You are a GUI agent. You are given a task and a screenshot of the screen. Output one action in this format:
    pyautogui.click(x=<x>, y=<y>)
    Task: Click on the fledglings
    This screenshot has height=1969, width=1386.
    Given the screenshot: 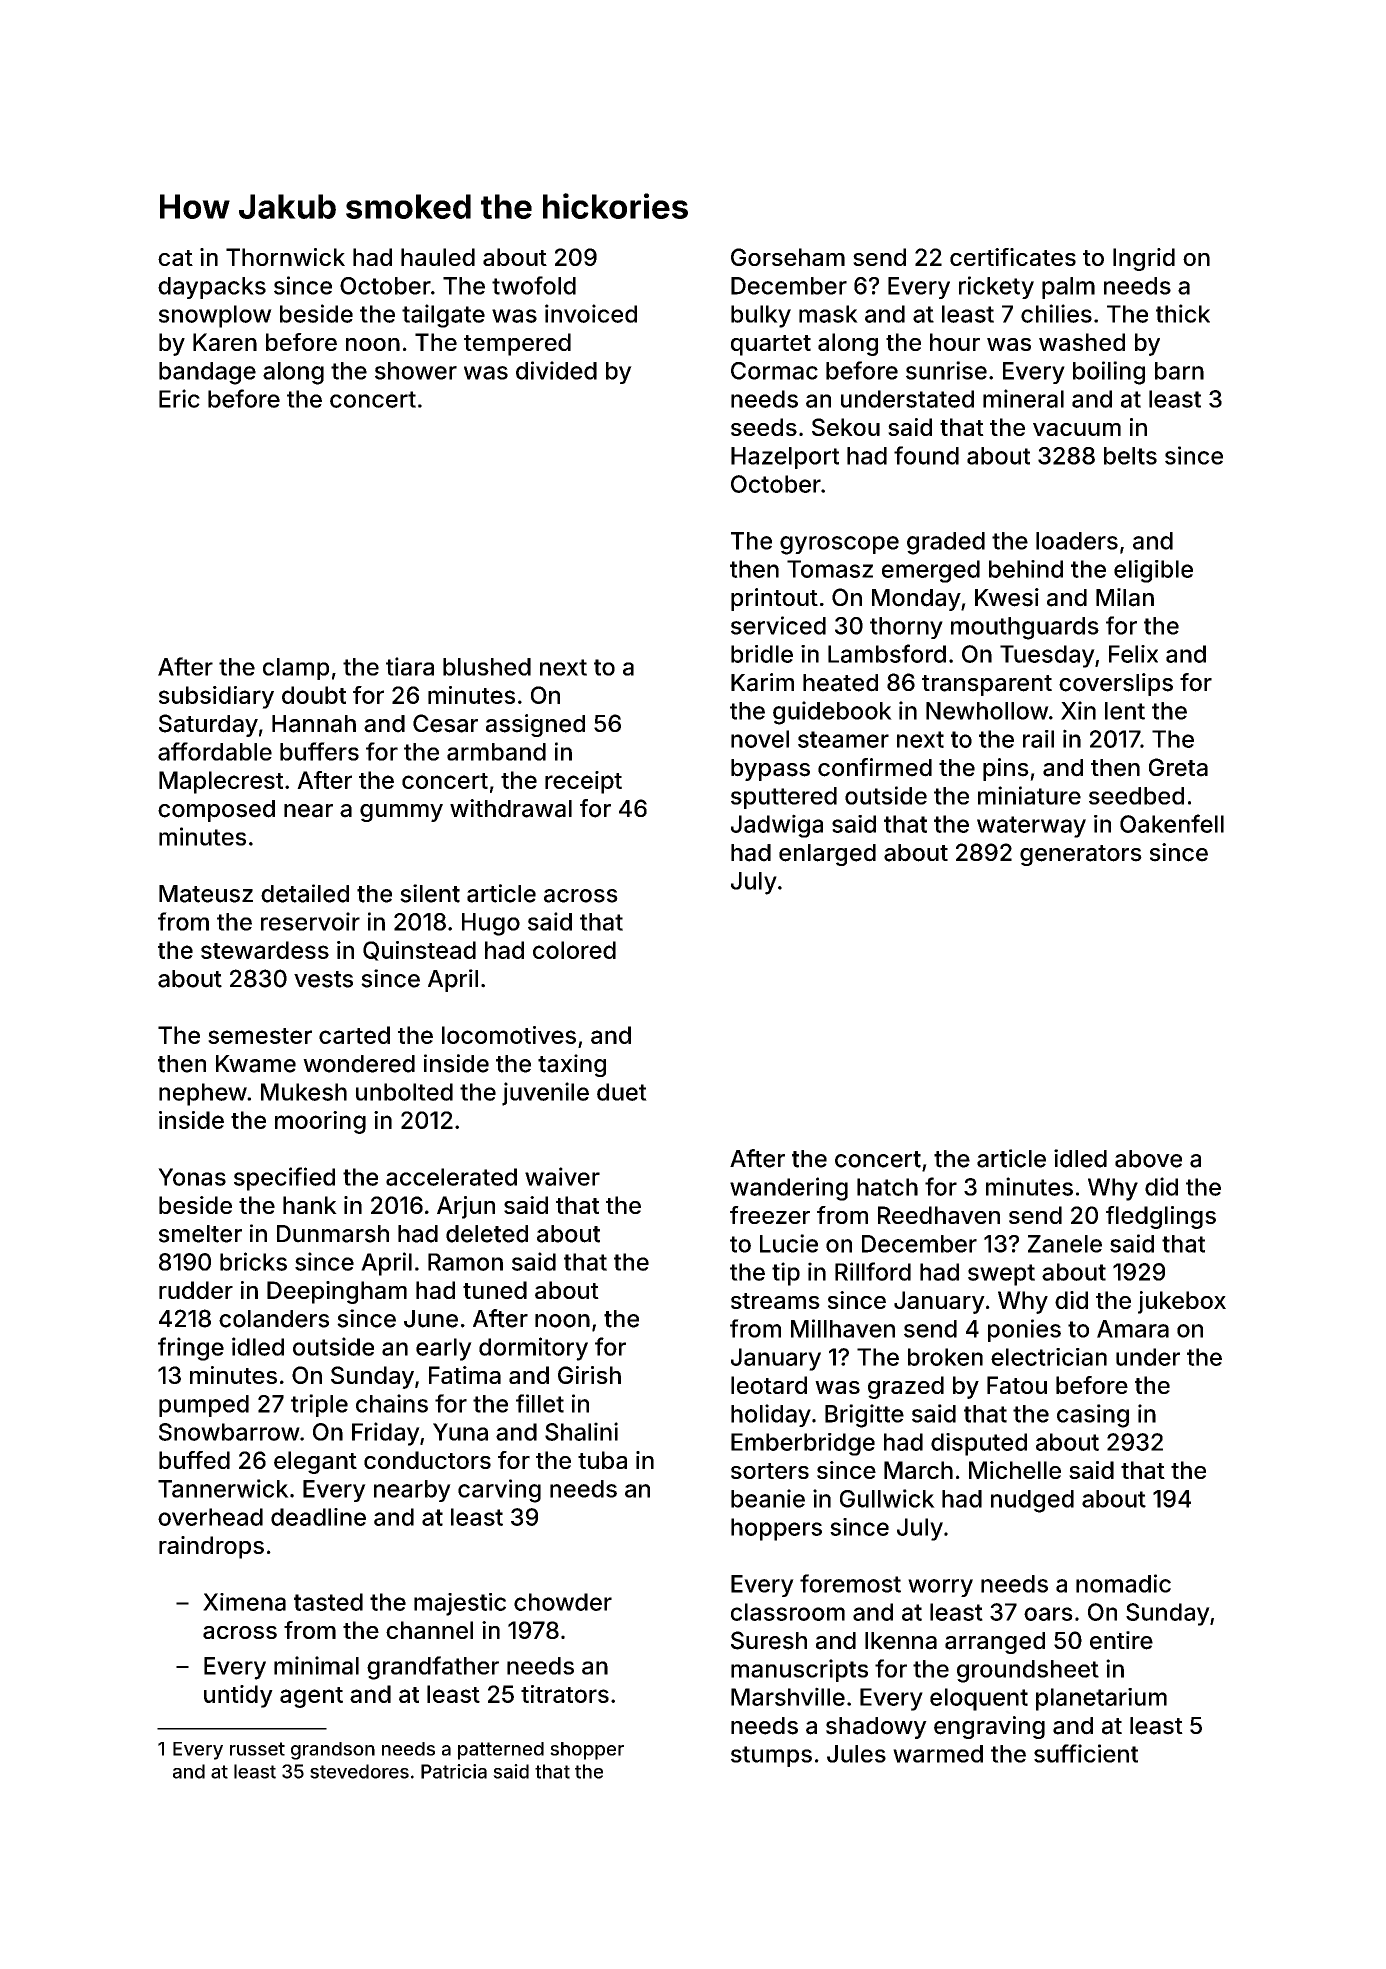 What is the action you would take?
    pyautogui.click(x=1161, y=1217)
